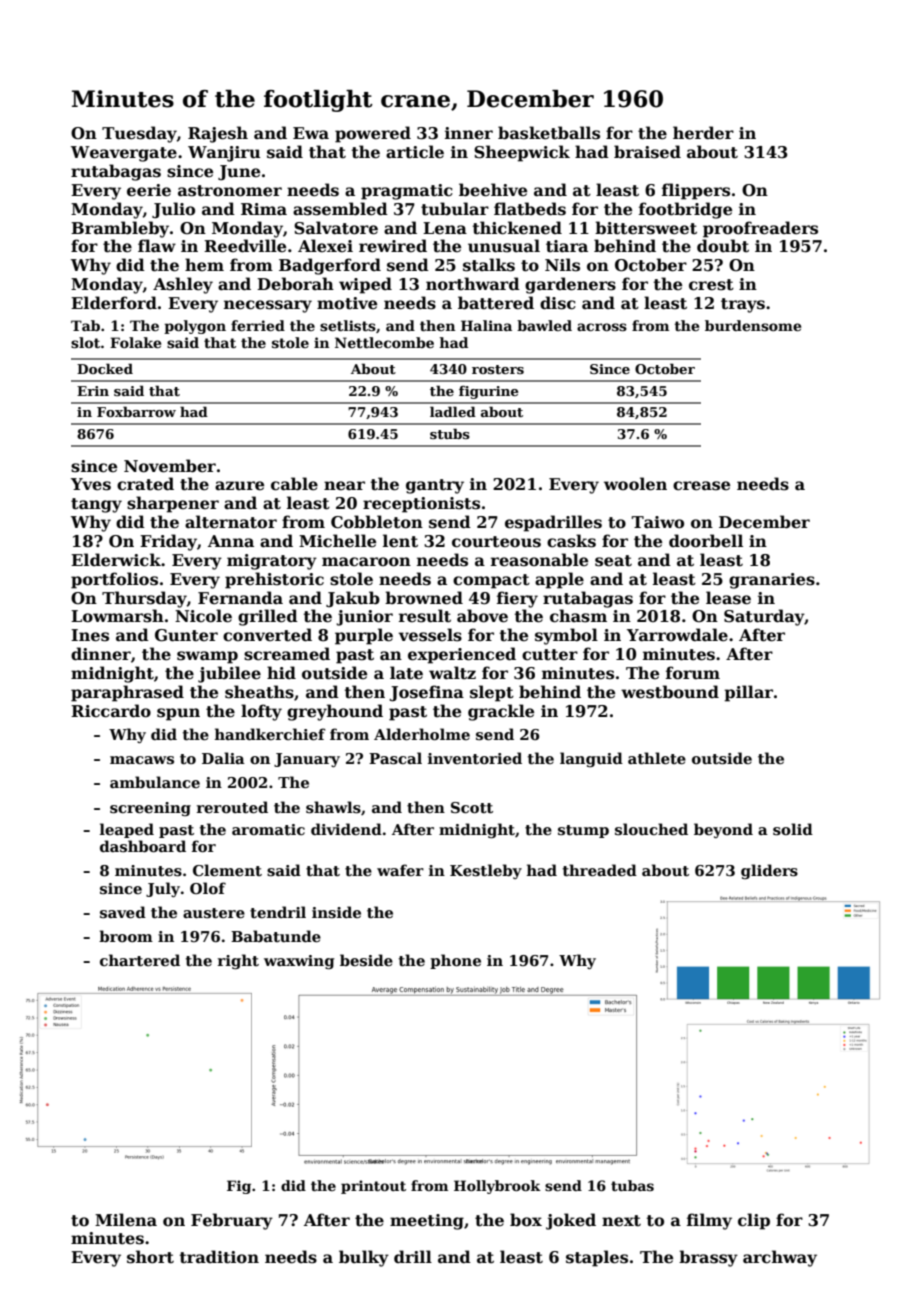 Image resolution: width=908 pixels, height=1316 pixels. What do you see at coordinates (344, 486) in the image?
I see `near` at bounding box center [344, 486].
